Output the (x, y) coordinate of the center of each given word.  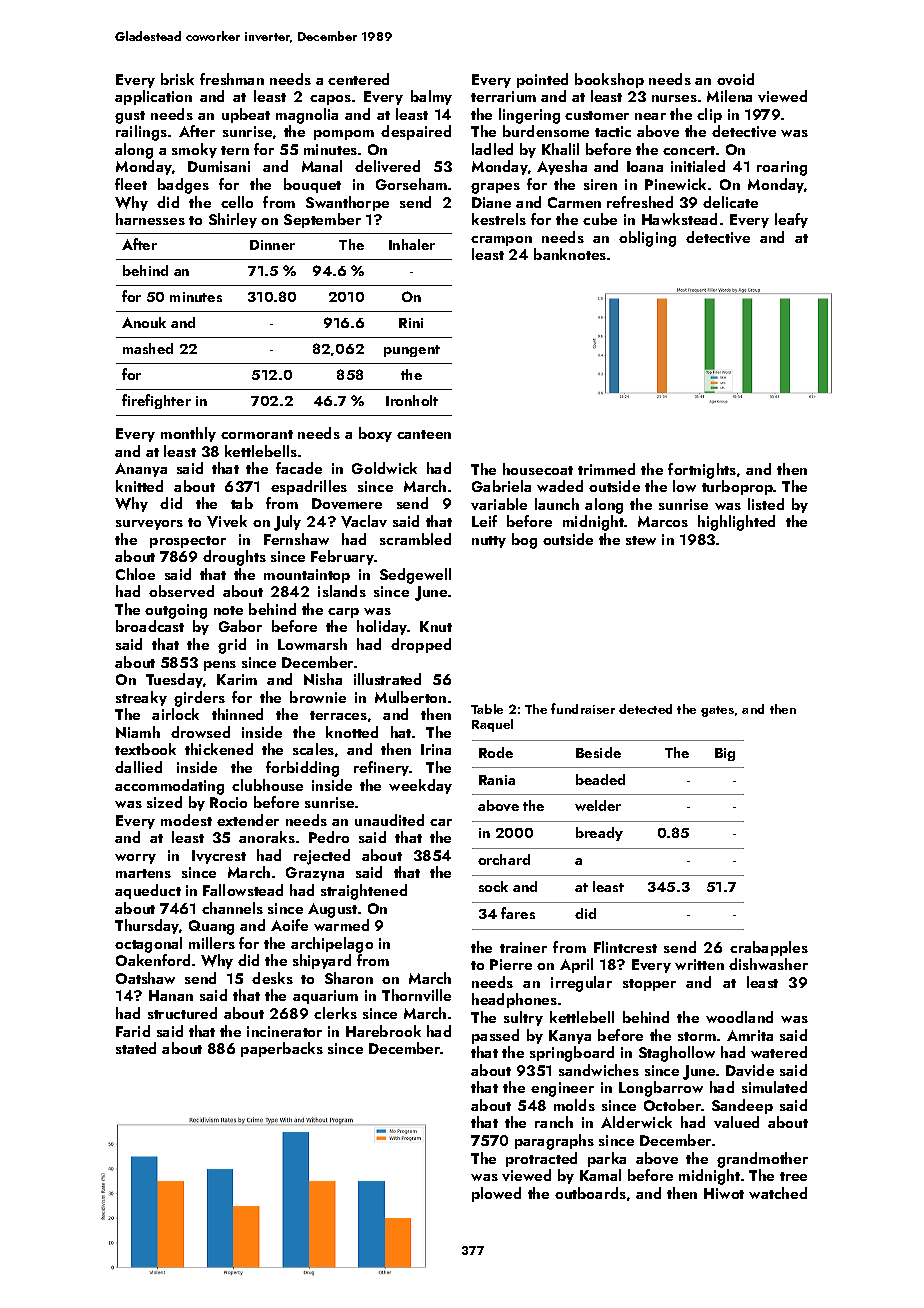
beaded (600, 779)
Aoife (289, 925)
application (153, 97)
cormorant (257, 434)
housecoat (538, 469)
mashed (148, 348)
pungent (412, 351)
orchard (504, 859)
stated (136, 1048)
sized (164, 802)
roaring (782, 168)
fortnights (702, 471)
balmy (431, 97)
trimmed (606, 469)
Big (725, 754)
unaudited (389, 820)
